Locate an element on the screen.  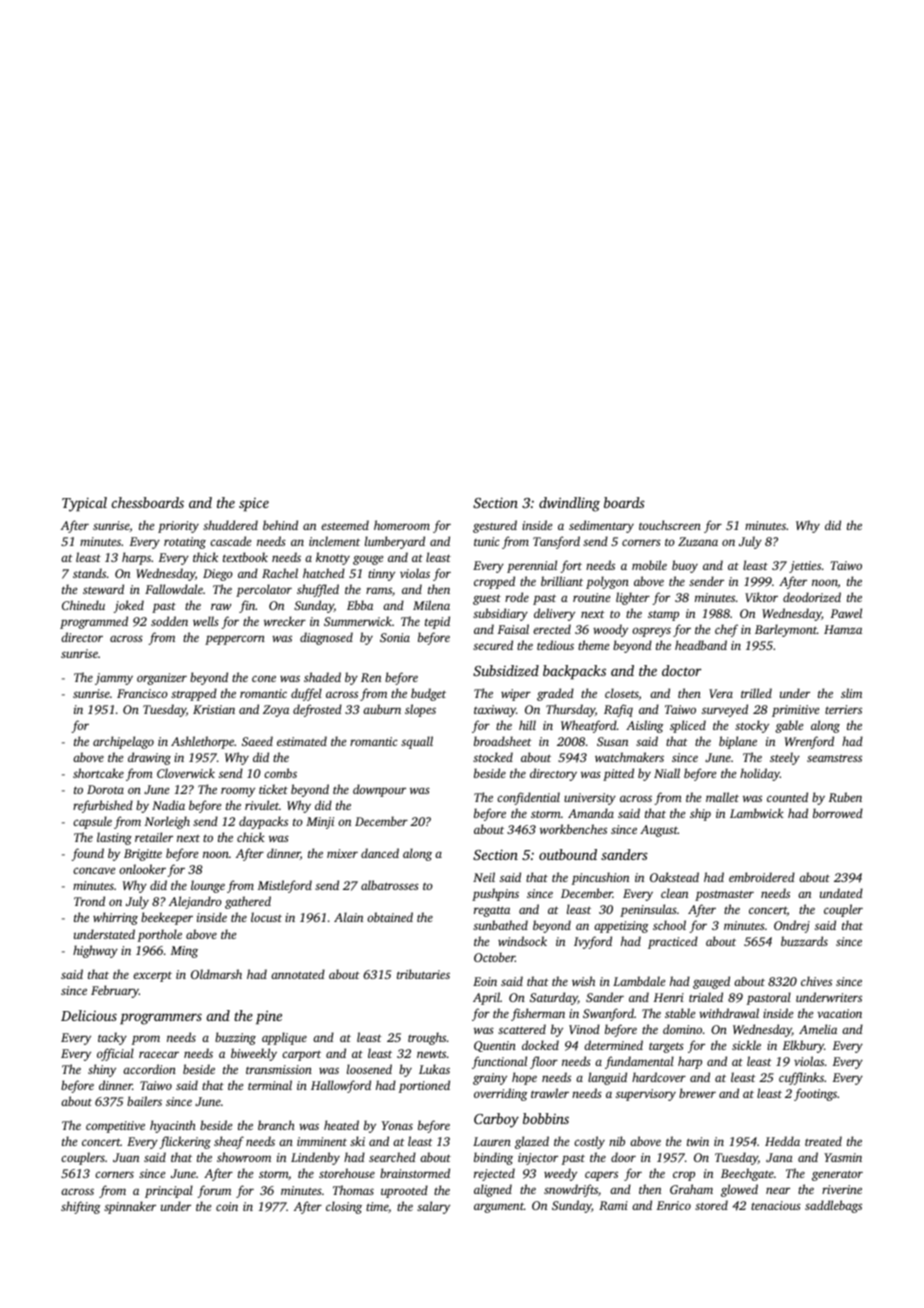
Hedda is located at coordinates (782, 1141).
